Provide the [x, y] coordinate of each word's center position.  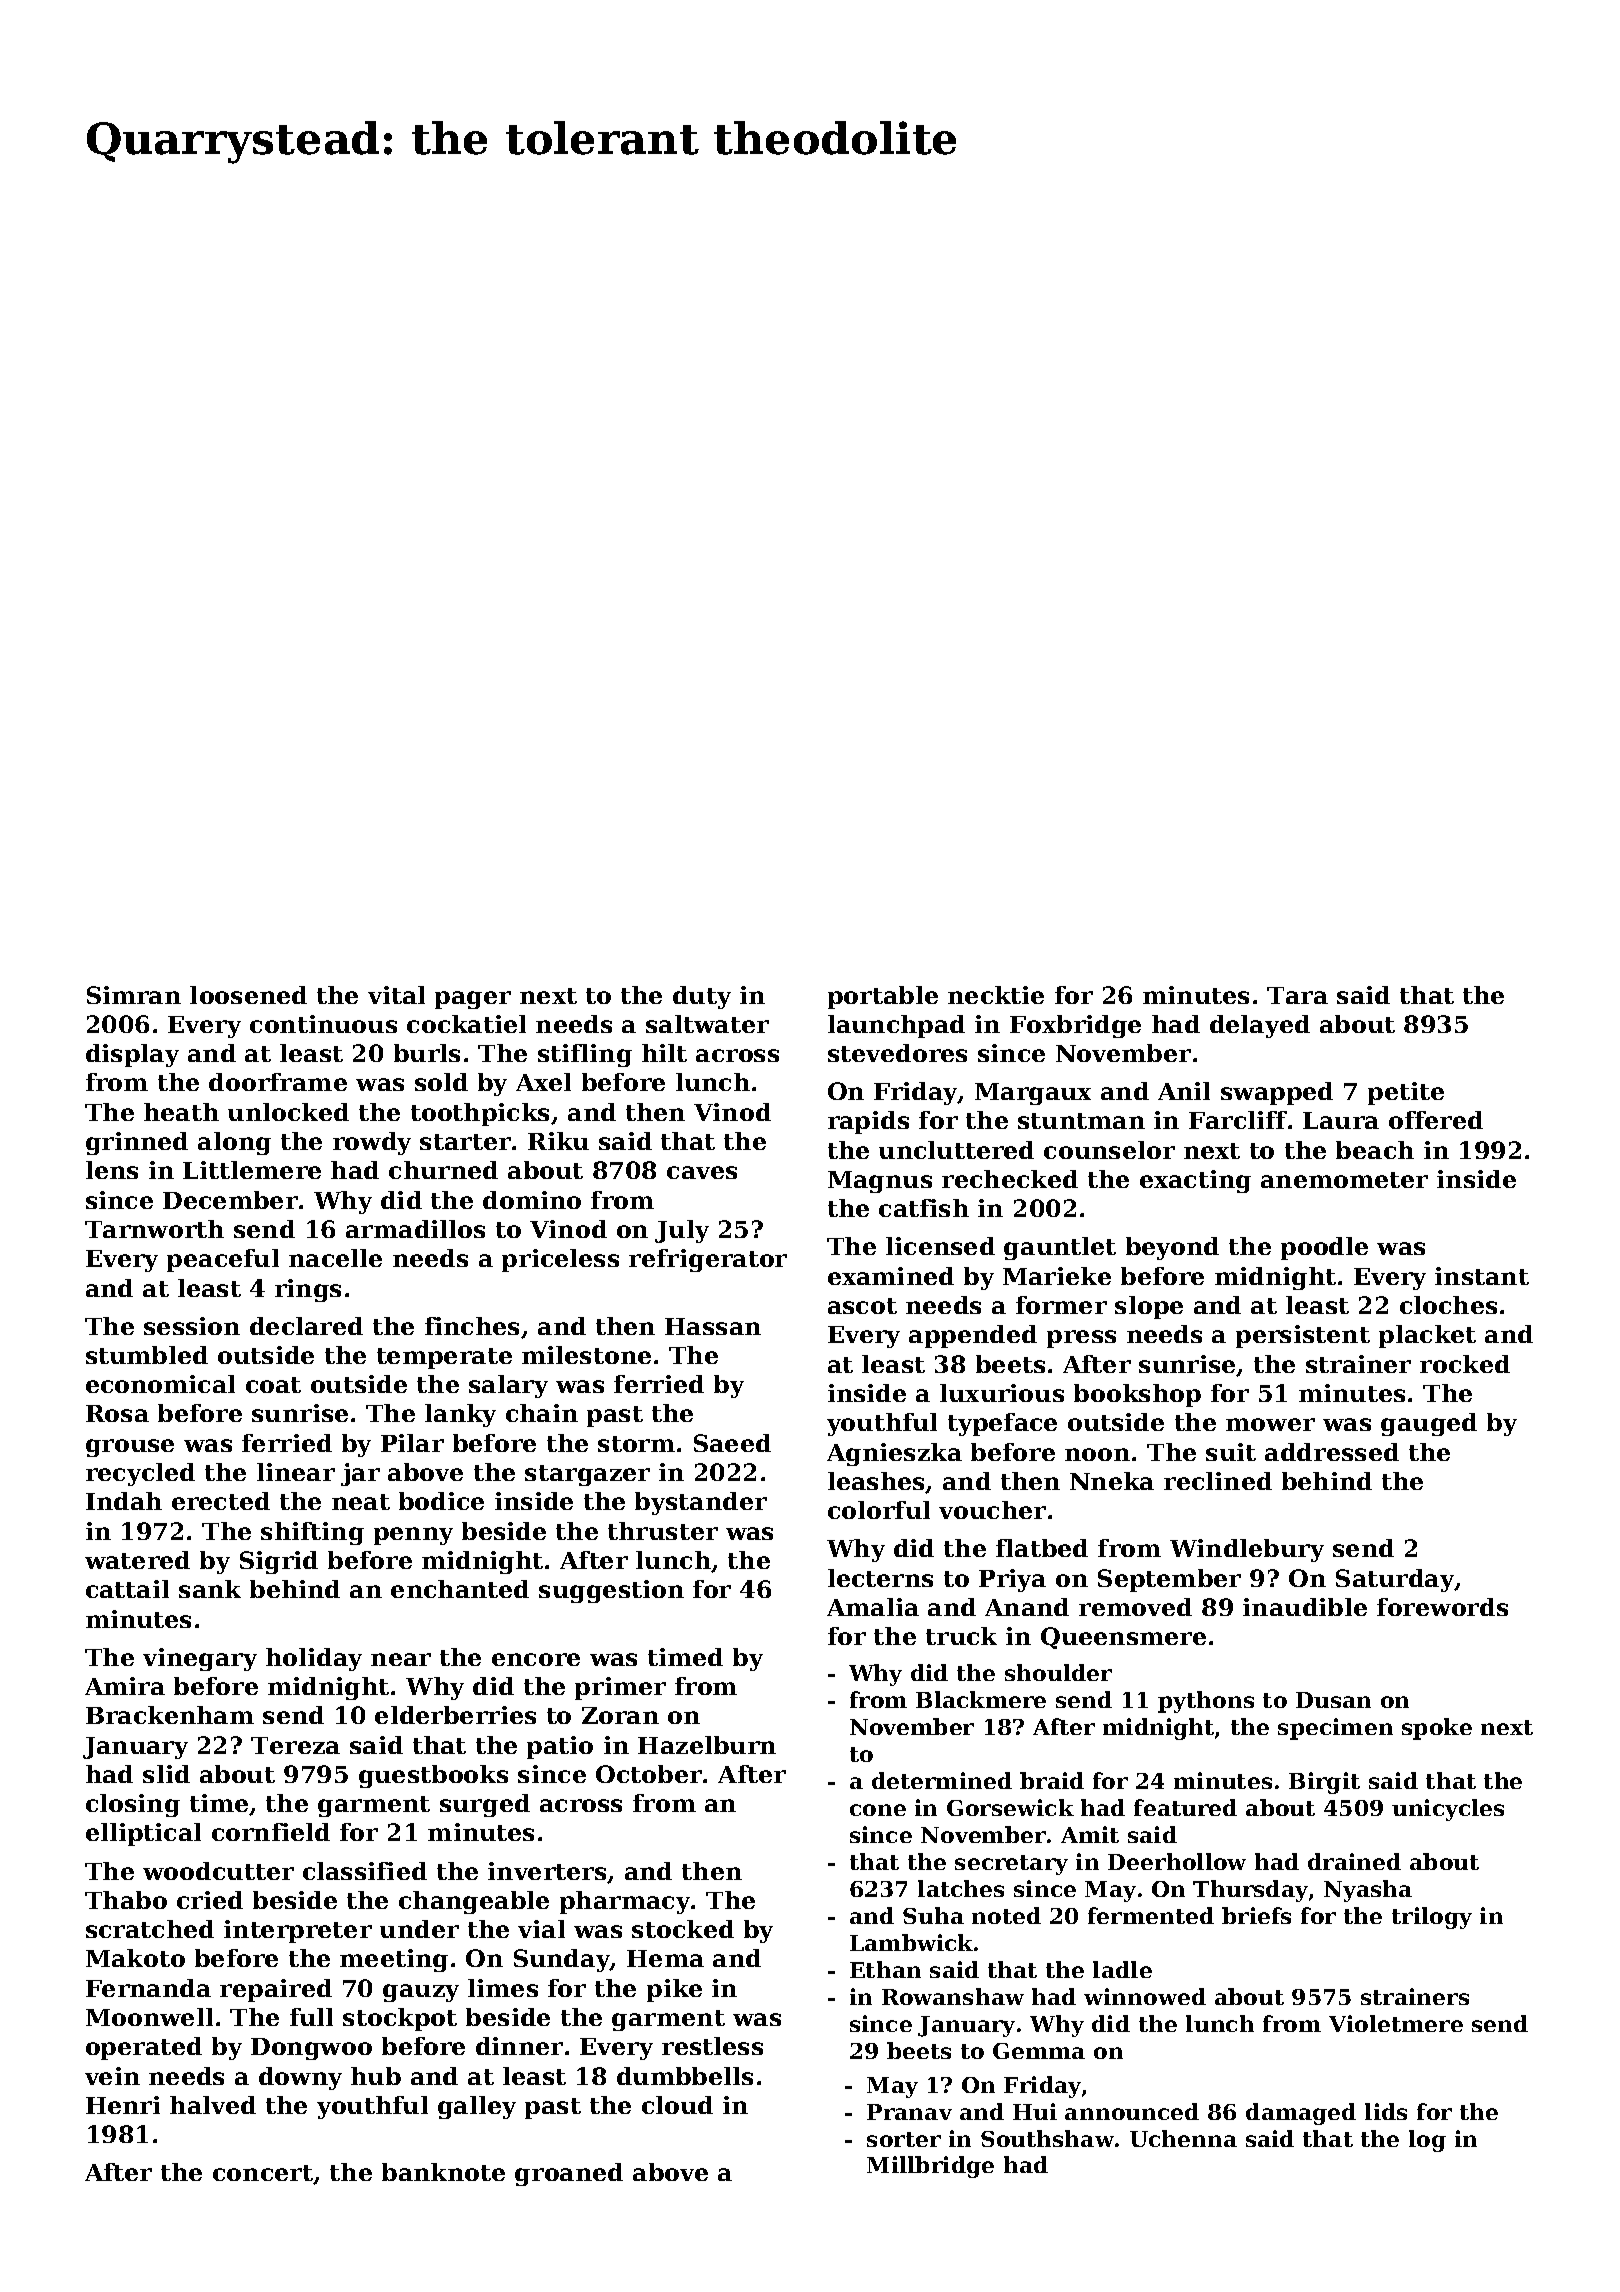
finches [472, 1326]
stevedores [897, 1053]
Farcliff [1238, 1120]
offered [1436, 1120]
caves [702, 1172]
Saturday [1395, 1580]
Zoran [620, 1715]
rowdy [372, 1143]
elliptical [143, 1834]
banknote [443, 2172]
